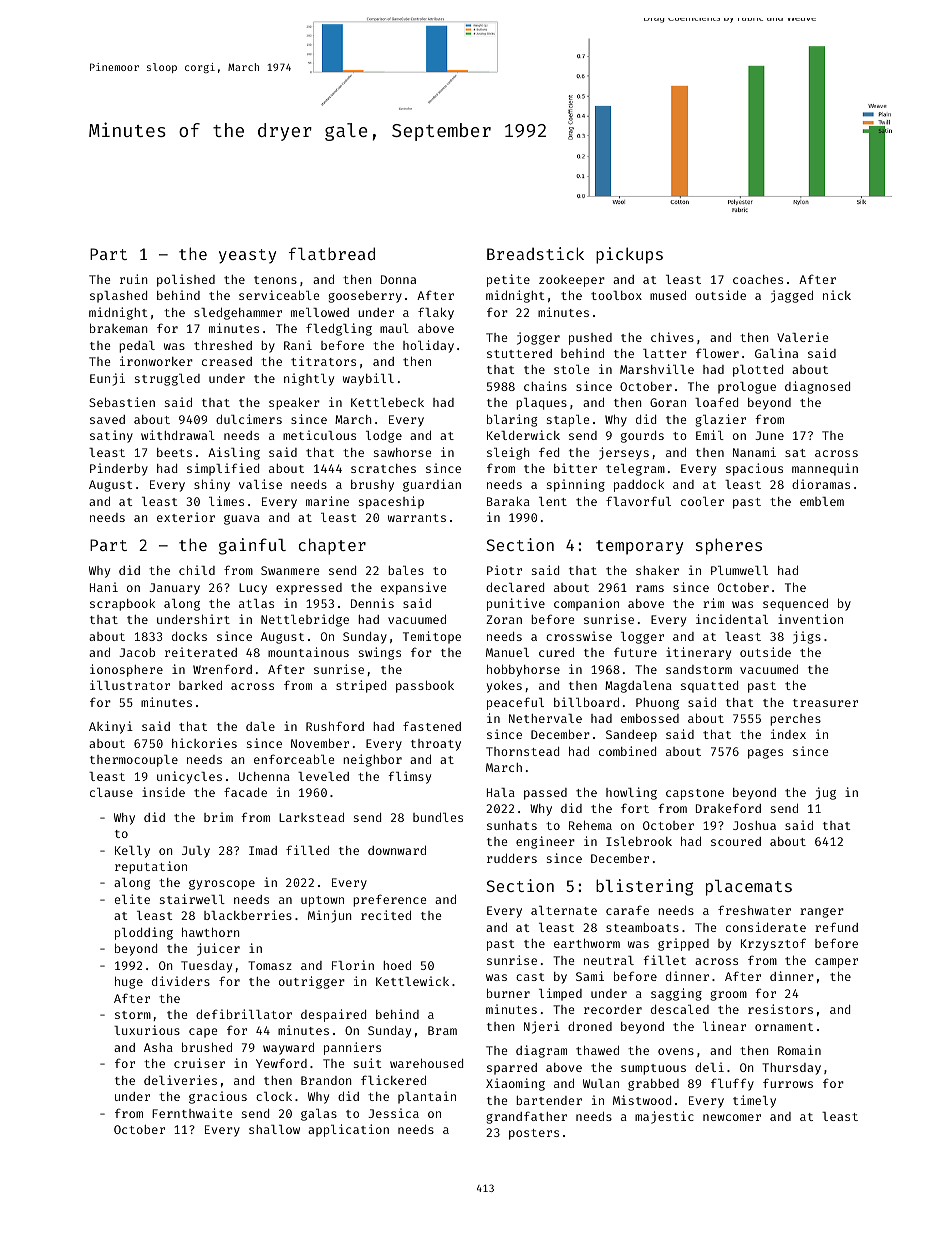 This screenshot has width=952, height=1233. What do you see at coordinates (825, 469) in the screenshot?
I see `mannequin` at bounding box center [825, 469].
